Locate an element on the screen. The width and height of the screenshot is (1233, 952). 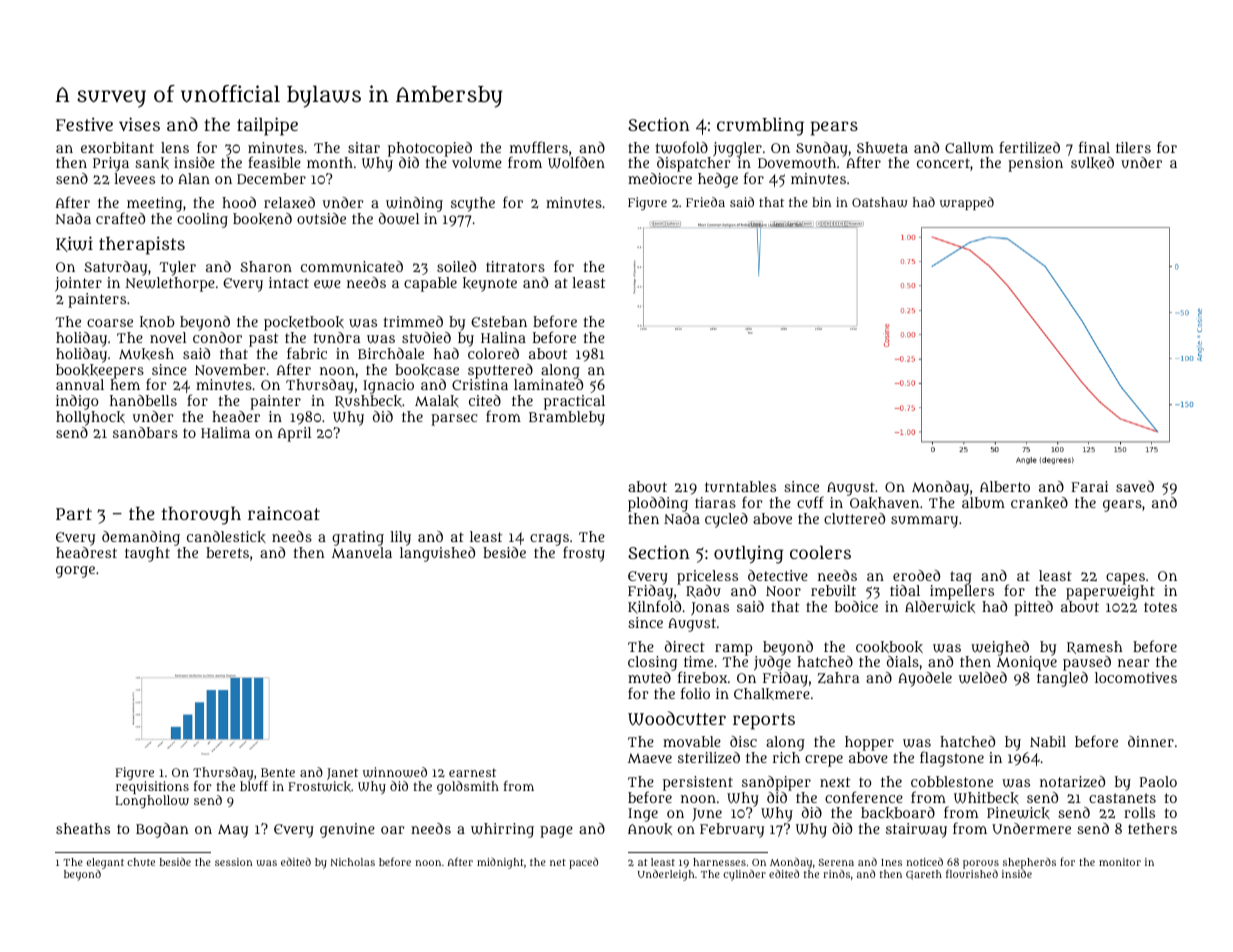
Kiwi is located at coordinates (74, 244).
